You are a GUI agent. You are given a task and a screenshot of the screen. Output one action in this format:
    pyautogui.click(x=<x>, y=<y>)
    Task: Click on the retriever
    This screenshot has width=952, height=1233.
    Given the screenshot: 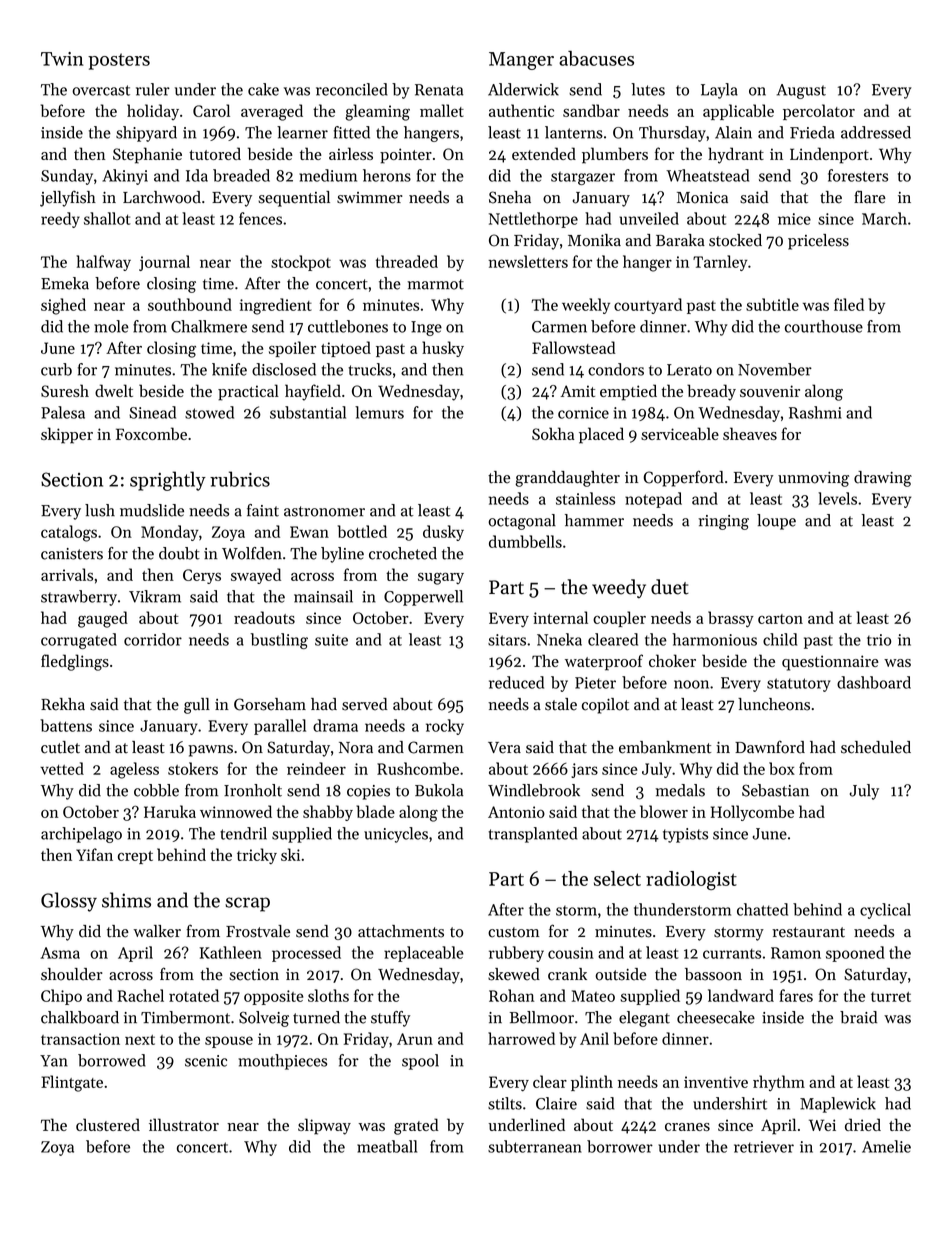 What is the action you would take?
    pyautogui.click(x=764, y=1147)
